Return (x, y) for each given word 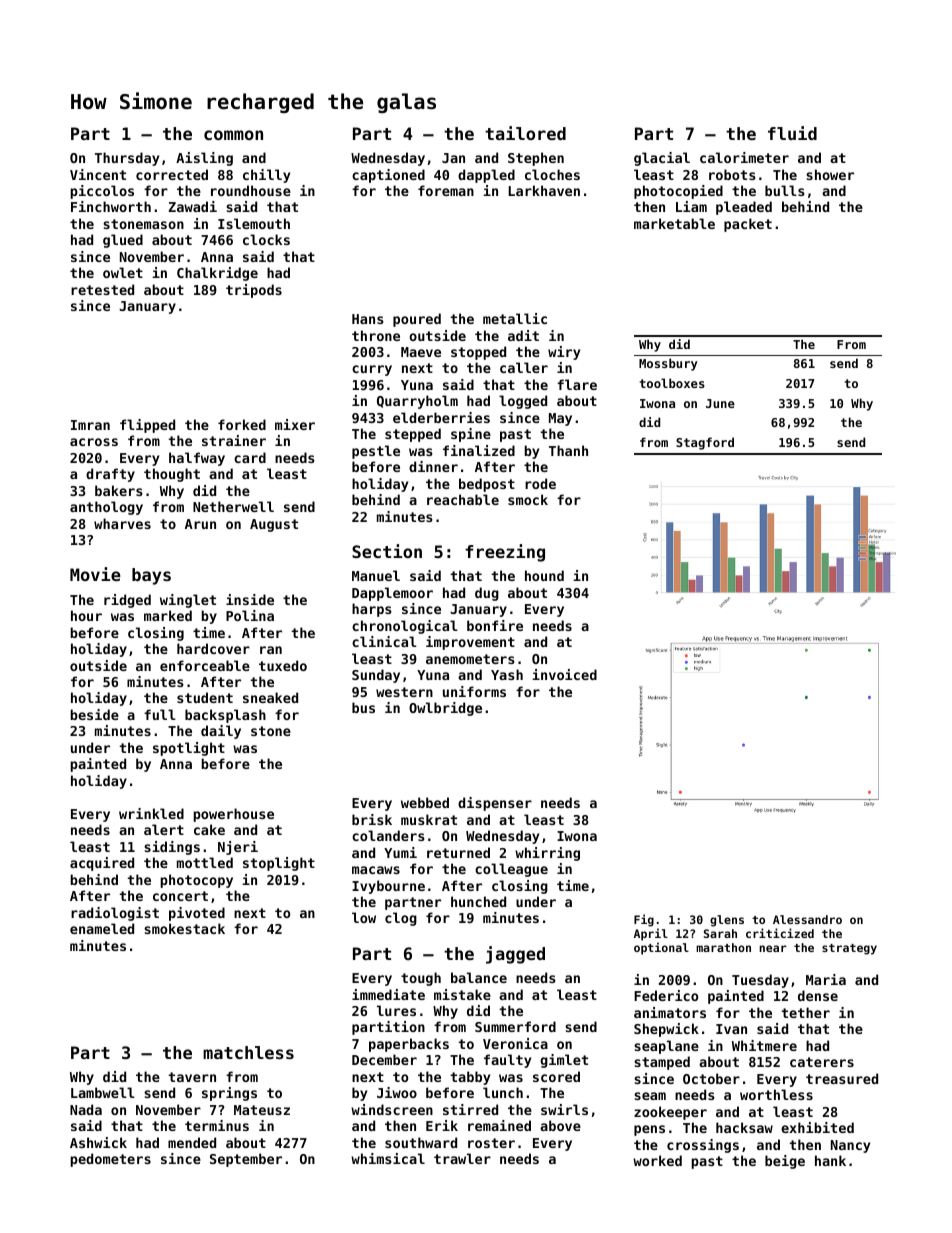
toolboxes (672, 383)
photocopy (196, 881)
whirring (547, 854)
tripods (254, 291)
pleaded (744, 208)
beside (94, 714)
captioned (388, 176)
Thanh (568, 450)
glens (727, 921)
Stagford (705, 443)
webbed (425, 802)
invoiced (564, 674)
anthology (106, 508)
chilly (266, 176)
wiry (564, 353)
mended (192, 1142)
